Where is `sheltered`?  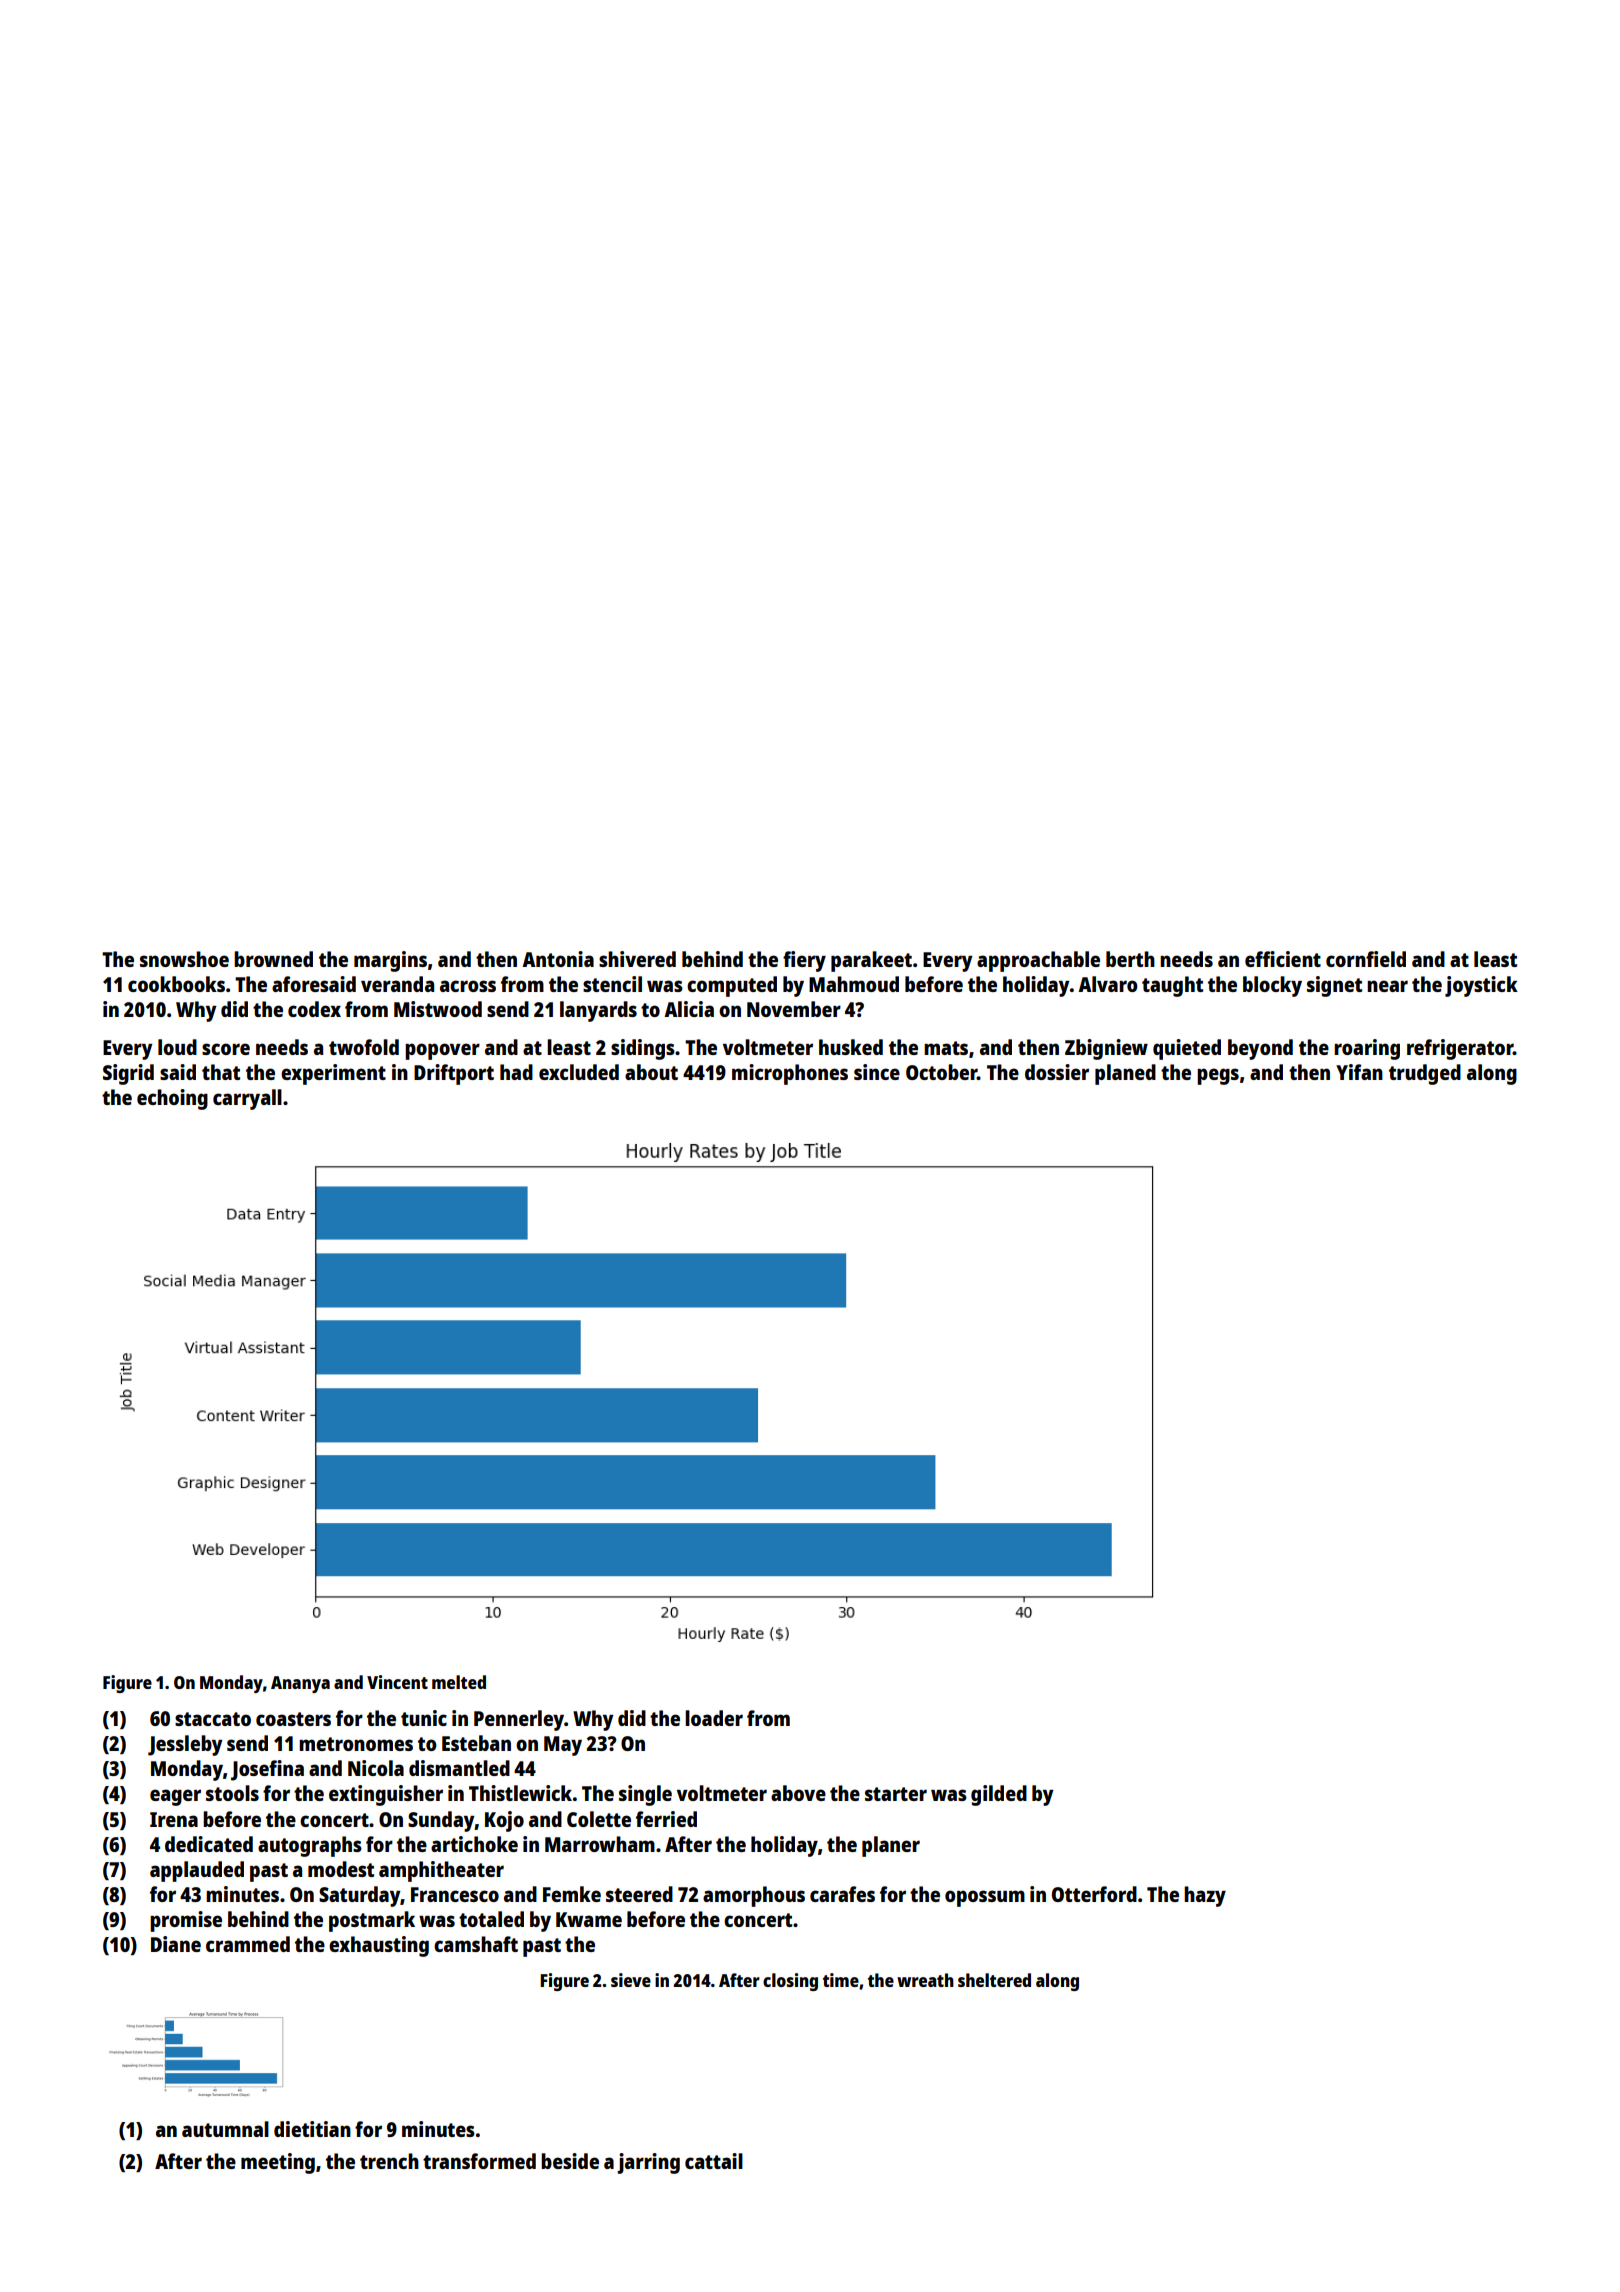
sheltered is located at coordinates (994, 1980).
